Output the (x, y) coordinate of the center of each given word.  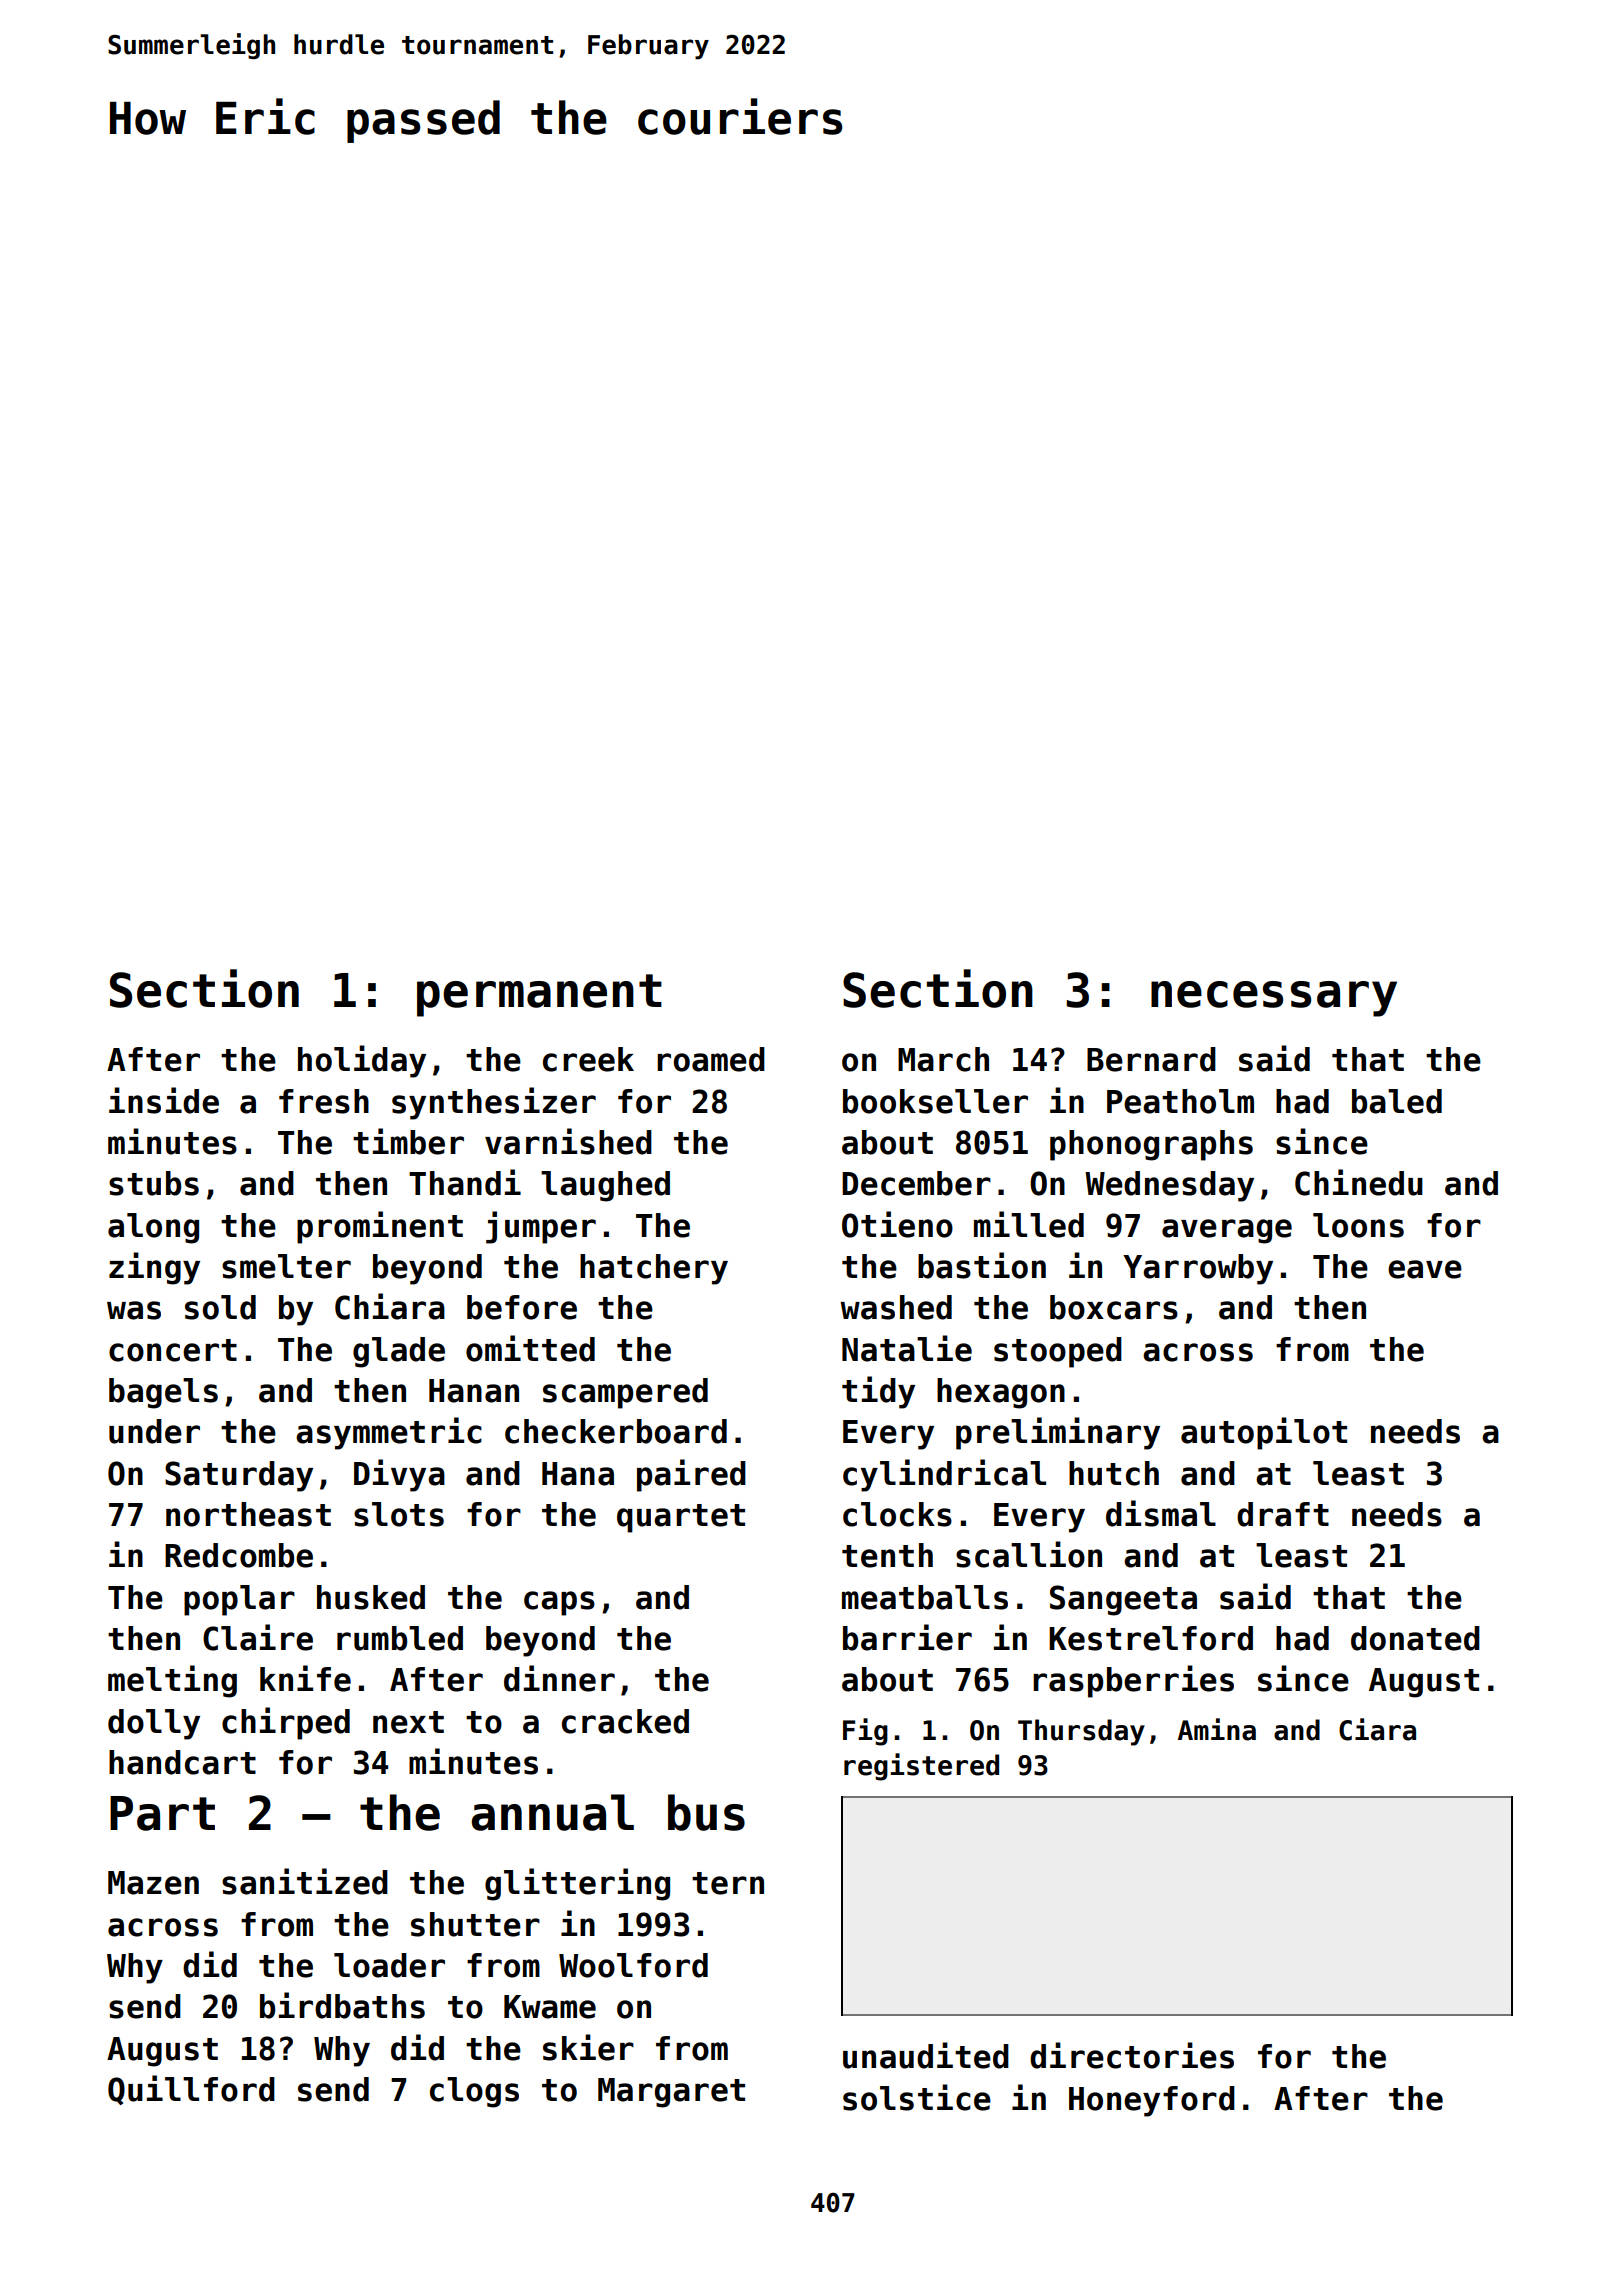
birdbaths (342, 2005)
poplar (239, 1600)
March (943, 1059)
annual (552, 1812)
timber (408, 1141)
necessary (1274, 999)
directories (1132, 2055)
